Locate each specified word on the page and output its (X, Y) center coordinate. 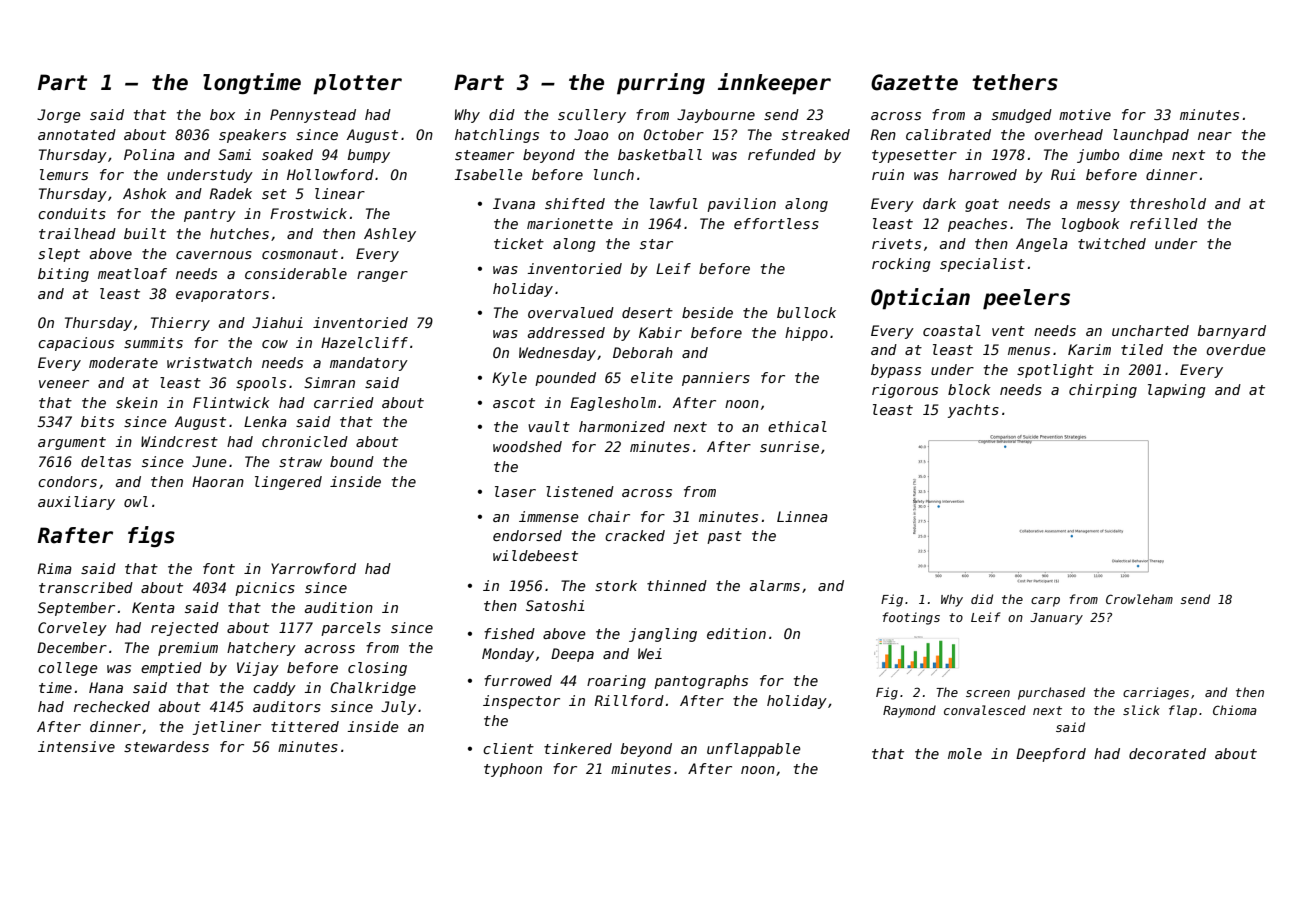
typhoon (513, 770)
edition (736, 633)
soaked (287, 154)
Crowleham (1139, 599)
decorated (1167, 753)
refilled (1164, 223)
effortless (776, 223)
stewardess (166, 746)
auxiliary (76, 503)
